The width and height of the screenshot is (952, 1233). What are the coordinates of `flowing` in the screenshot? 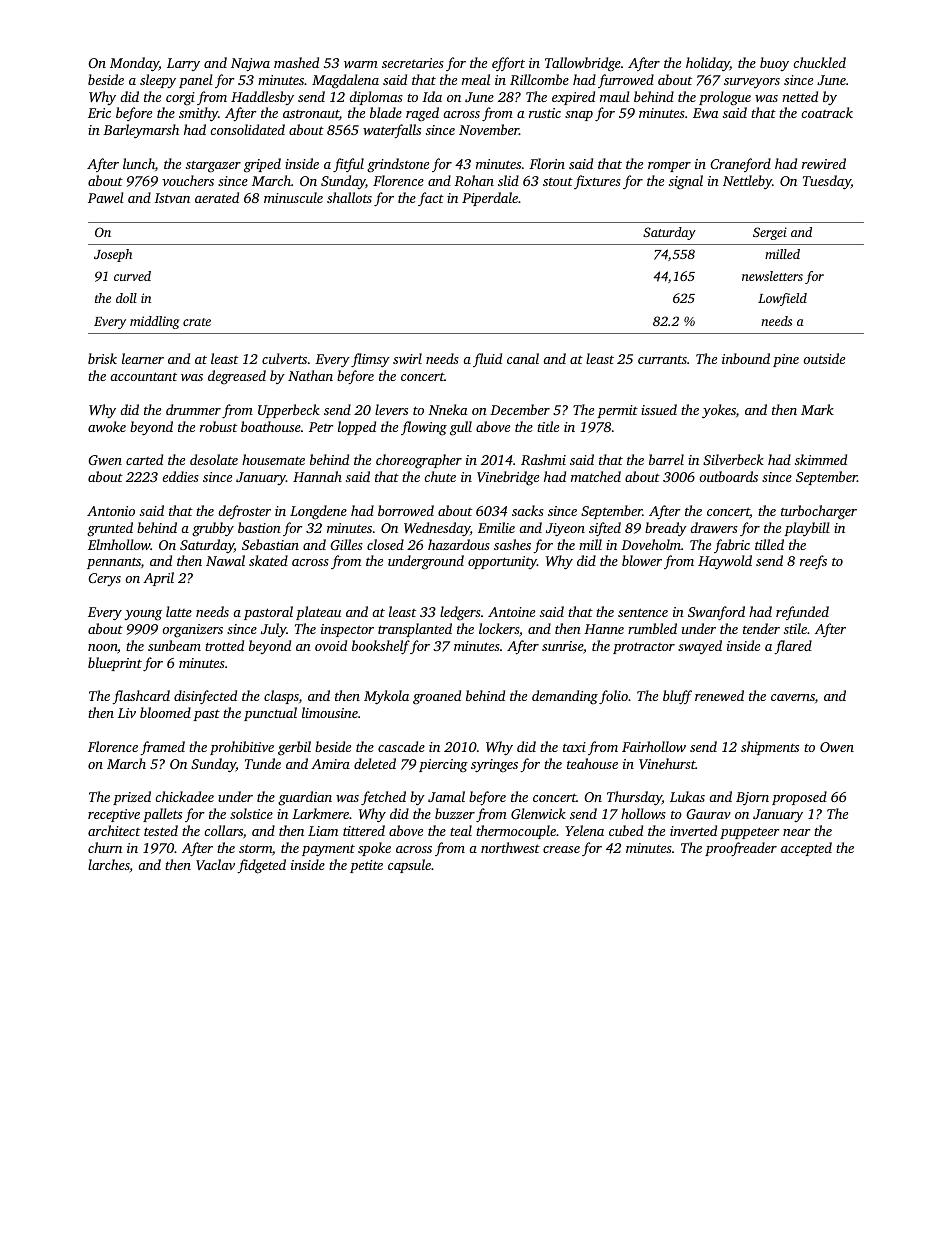 It's located at (424, 428).
